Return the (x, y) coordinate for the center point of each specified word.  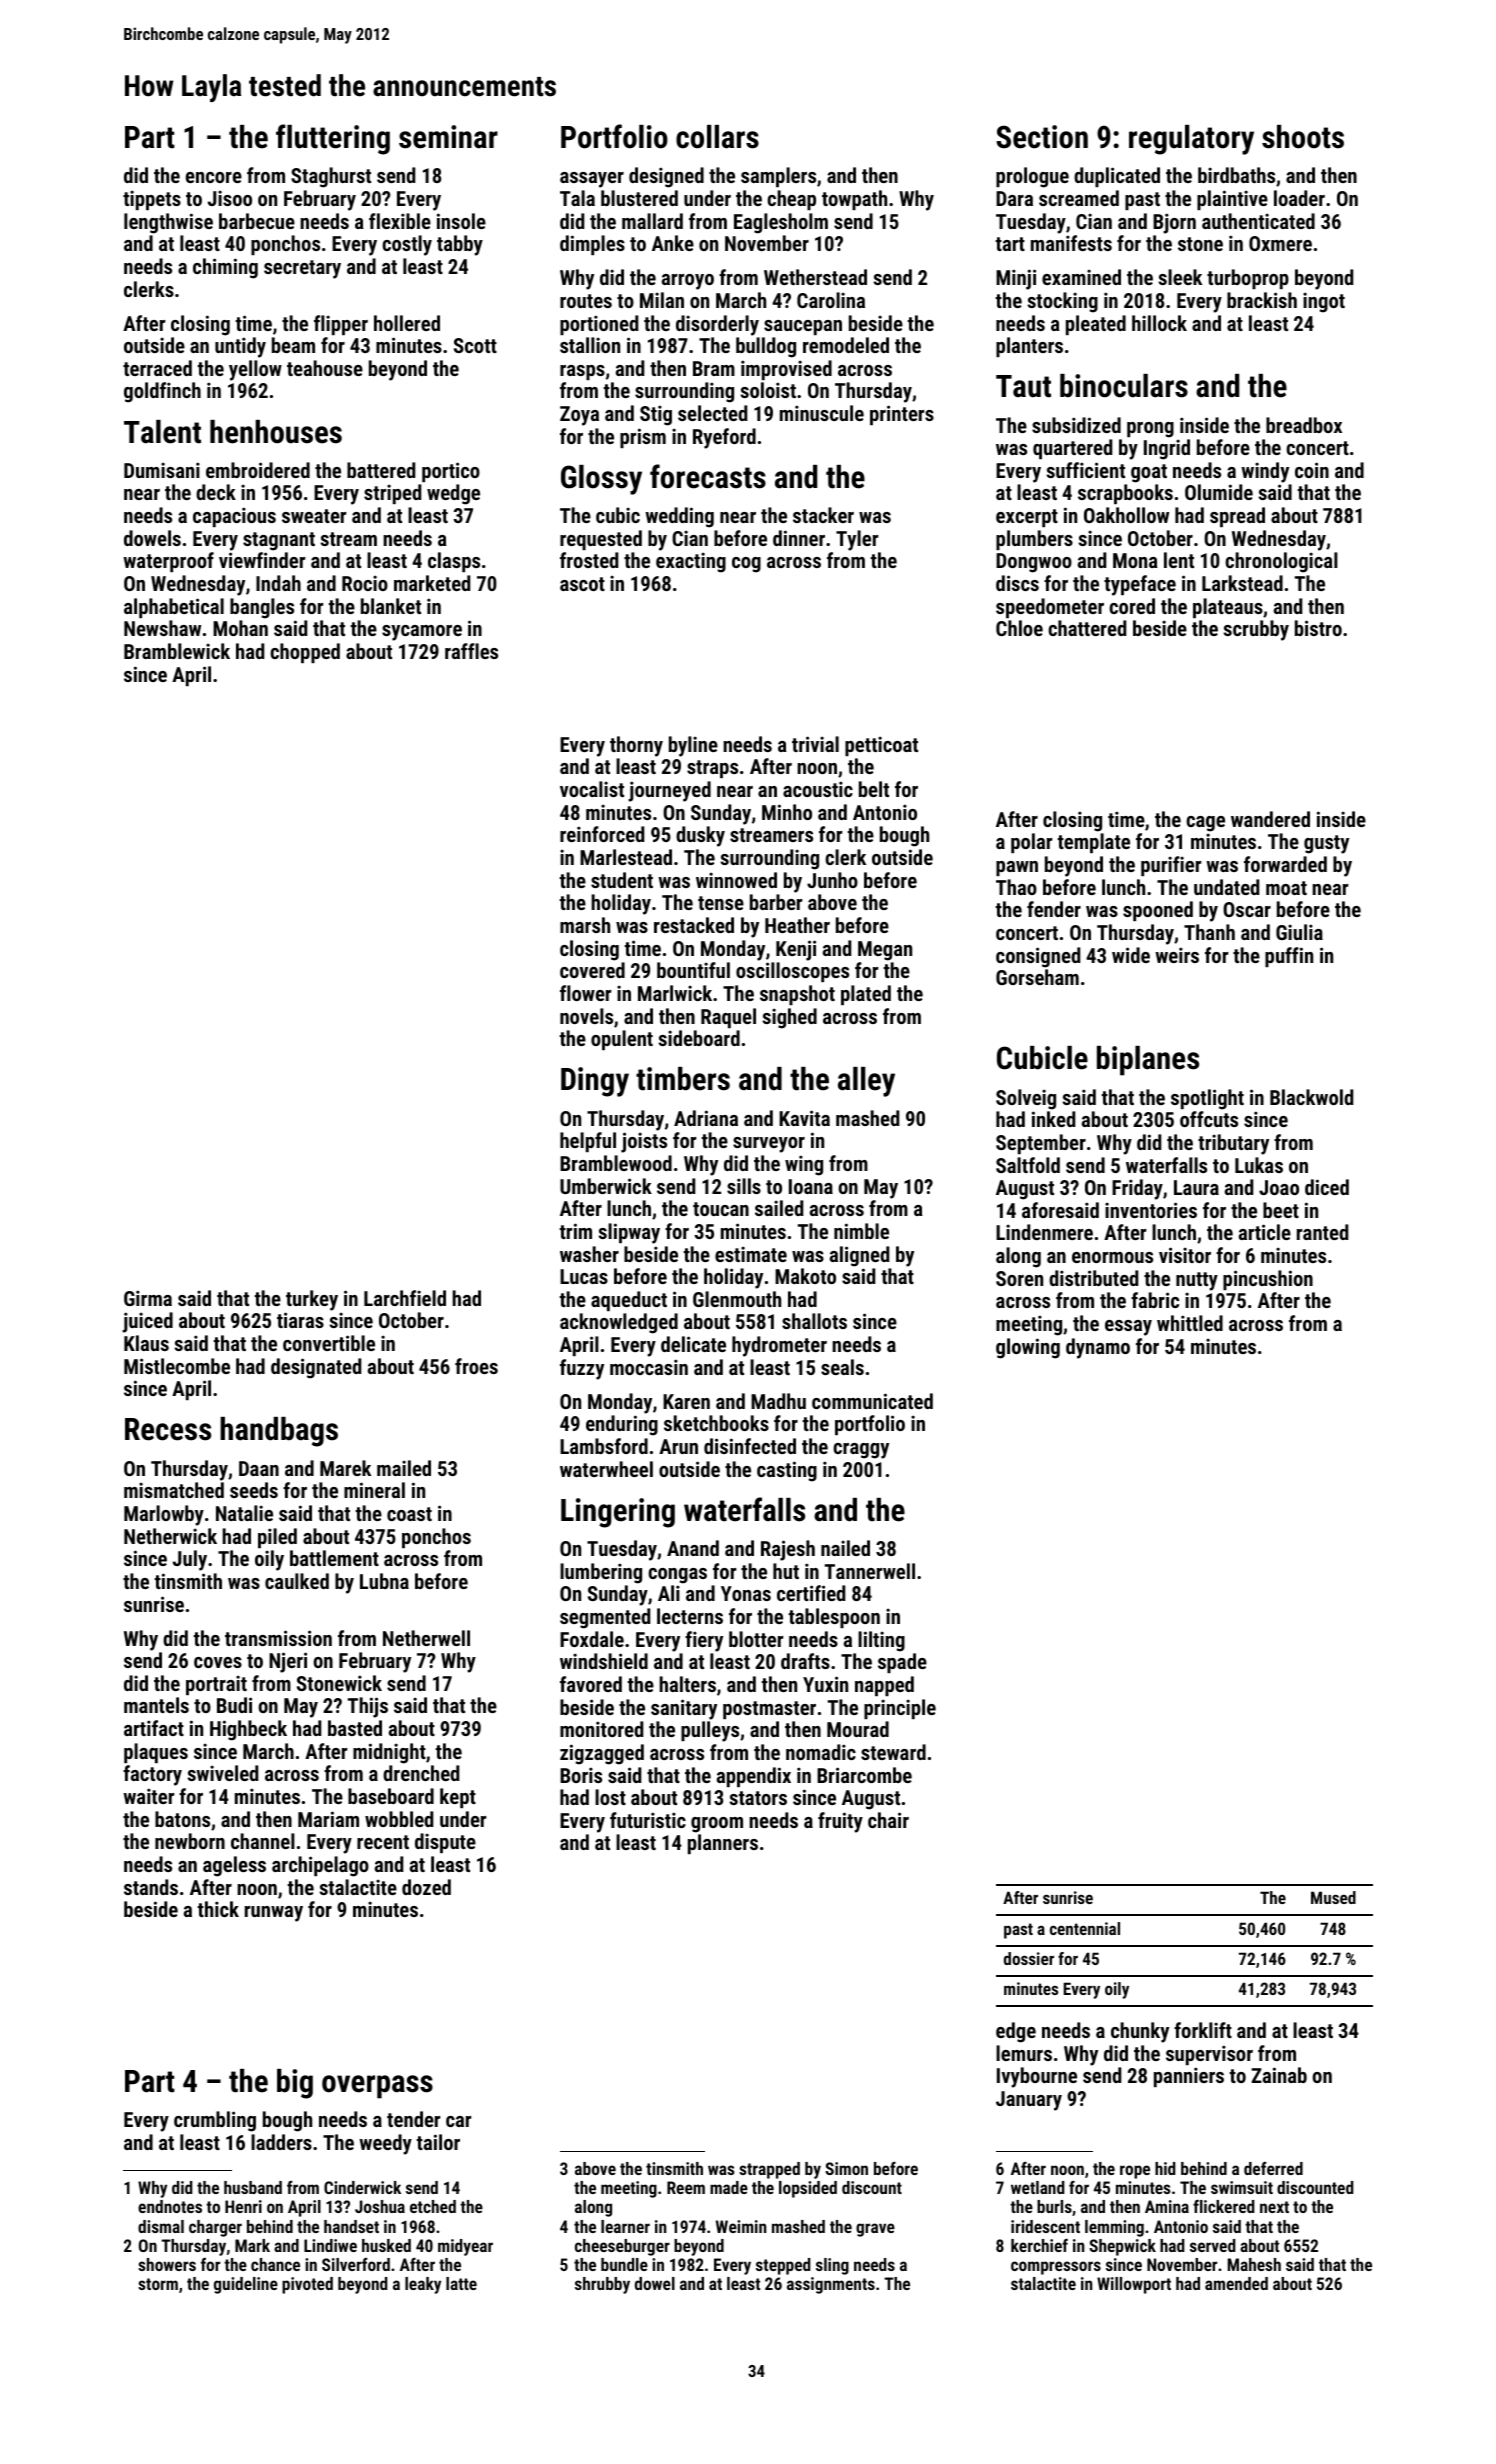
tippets (152, 200)
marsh (585, 925)
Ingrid (1167, 449)
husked (386, 2245)
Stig (656, 415)
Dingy (595, 1082)
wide (1131, 955)
